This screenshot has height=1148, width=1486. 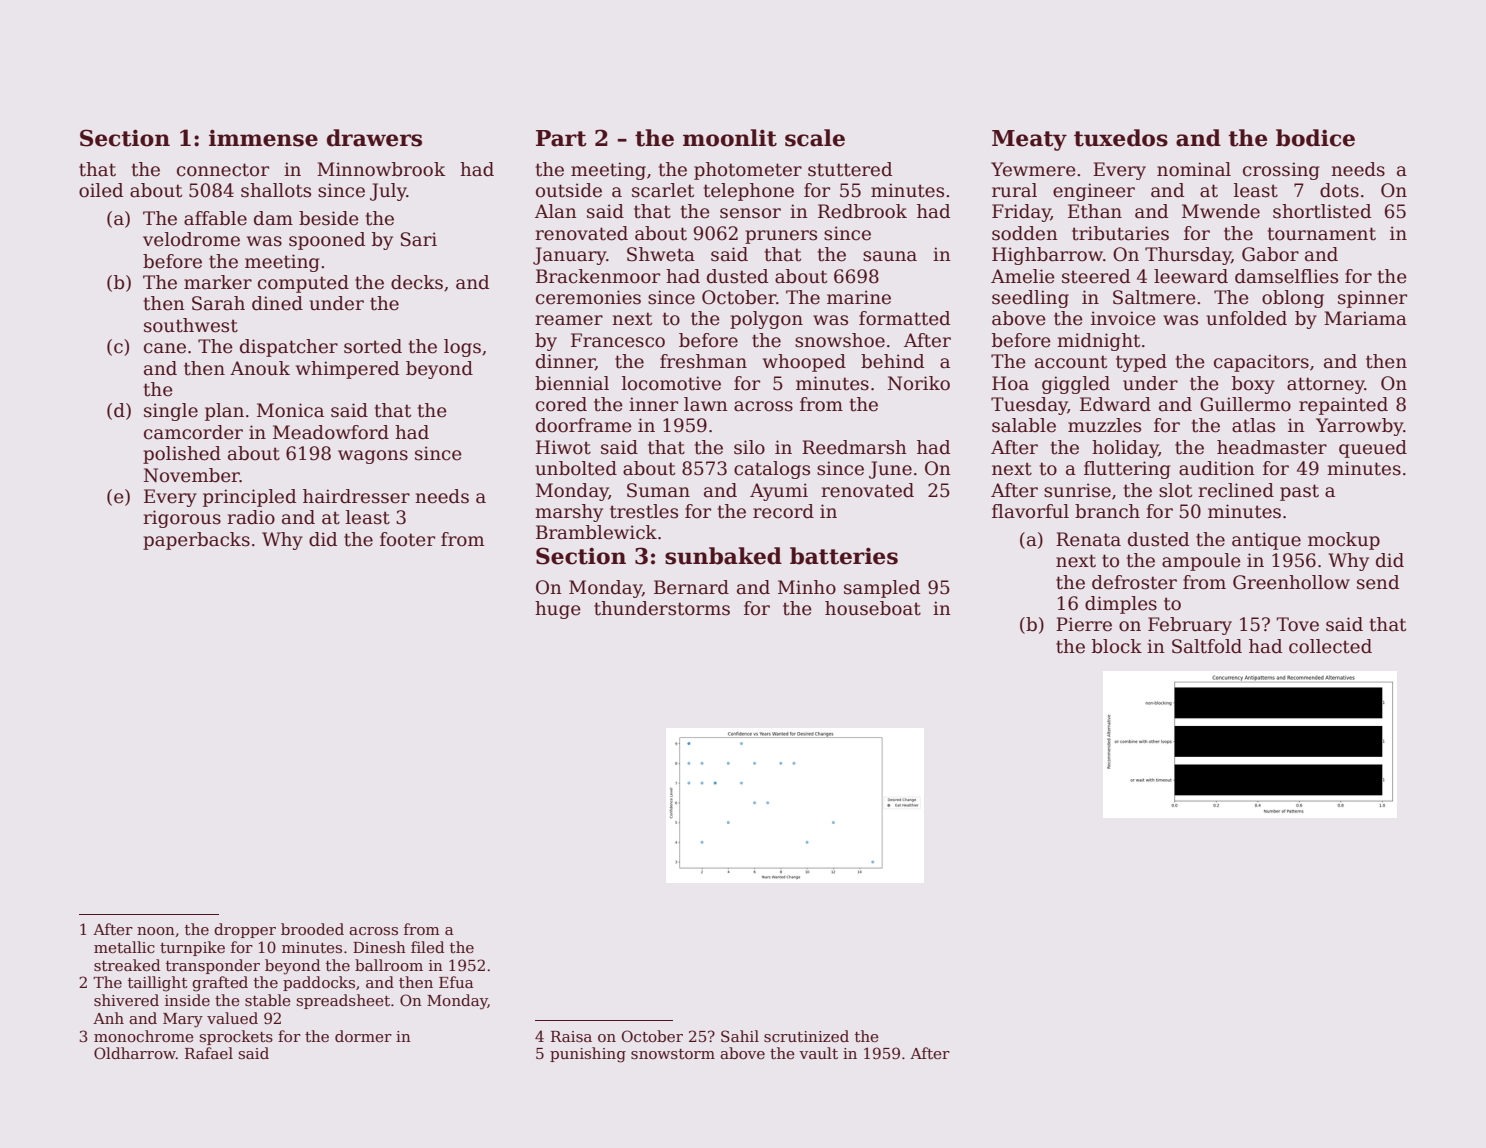 I want to click on wagons, so click(x=373, y=457).
